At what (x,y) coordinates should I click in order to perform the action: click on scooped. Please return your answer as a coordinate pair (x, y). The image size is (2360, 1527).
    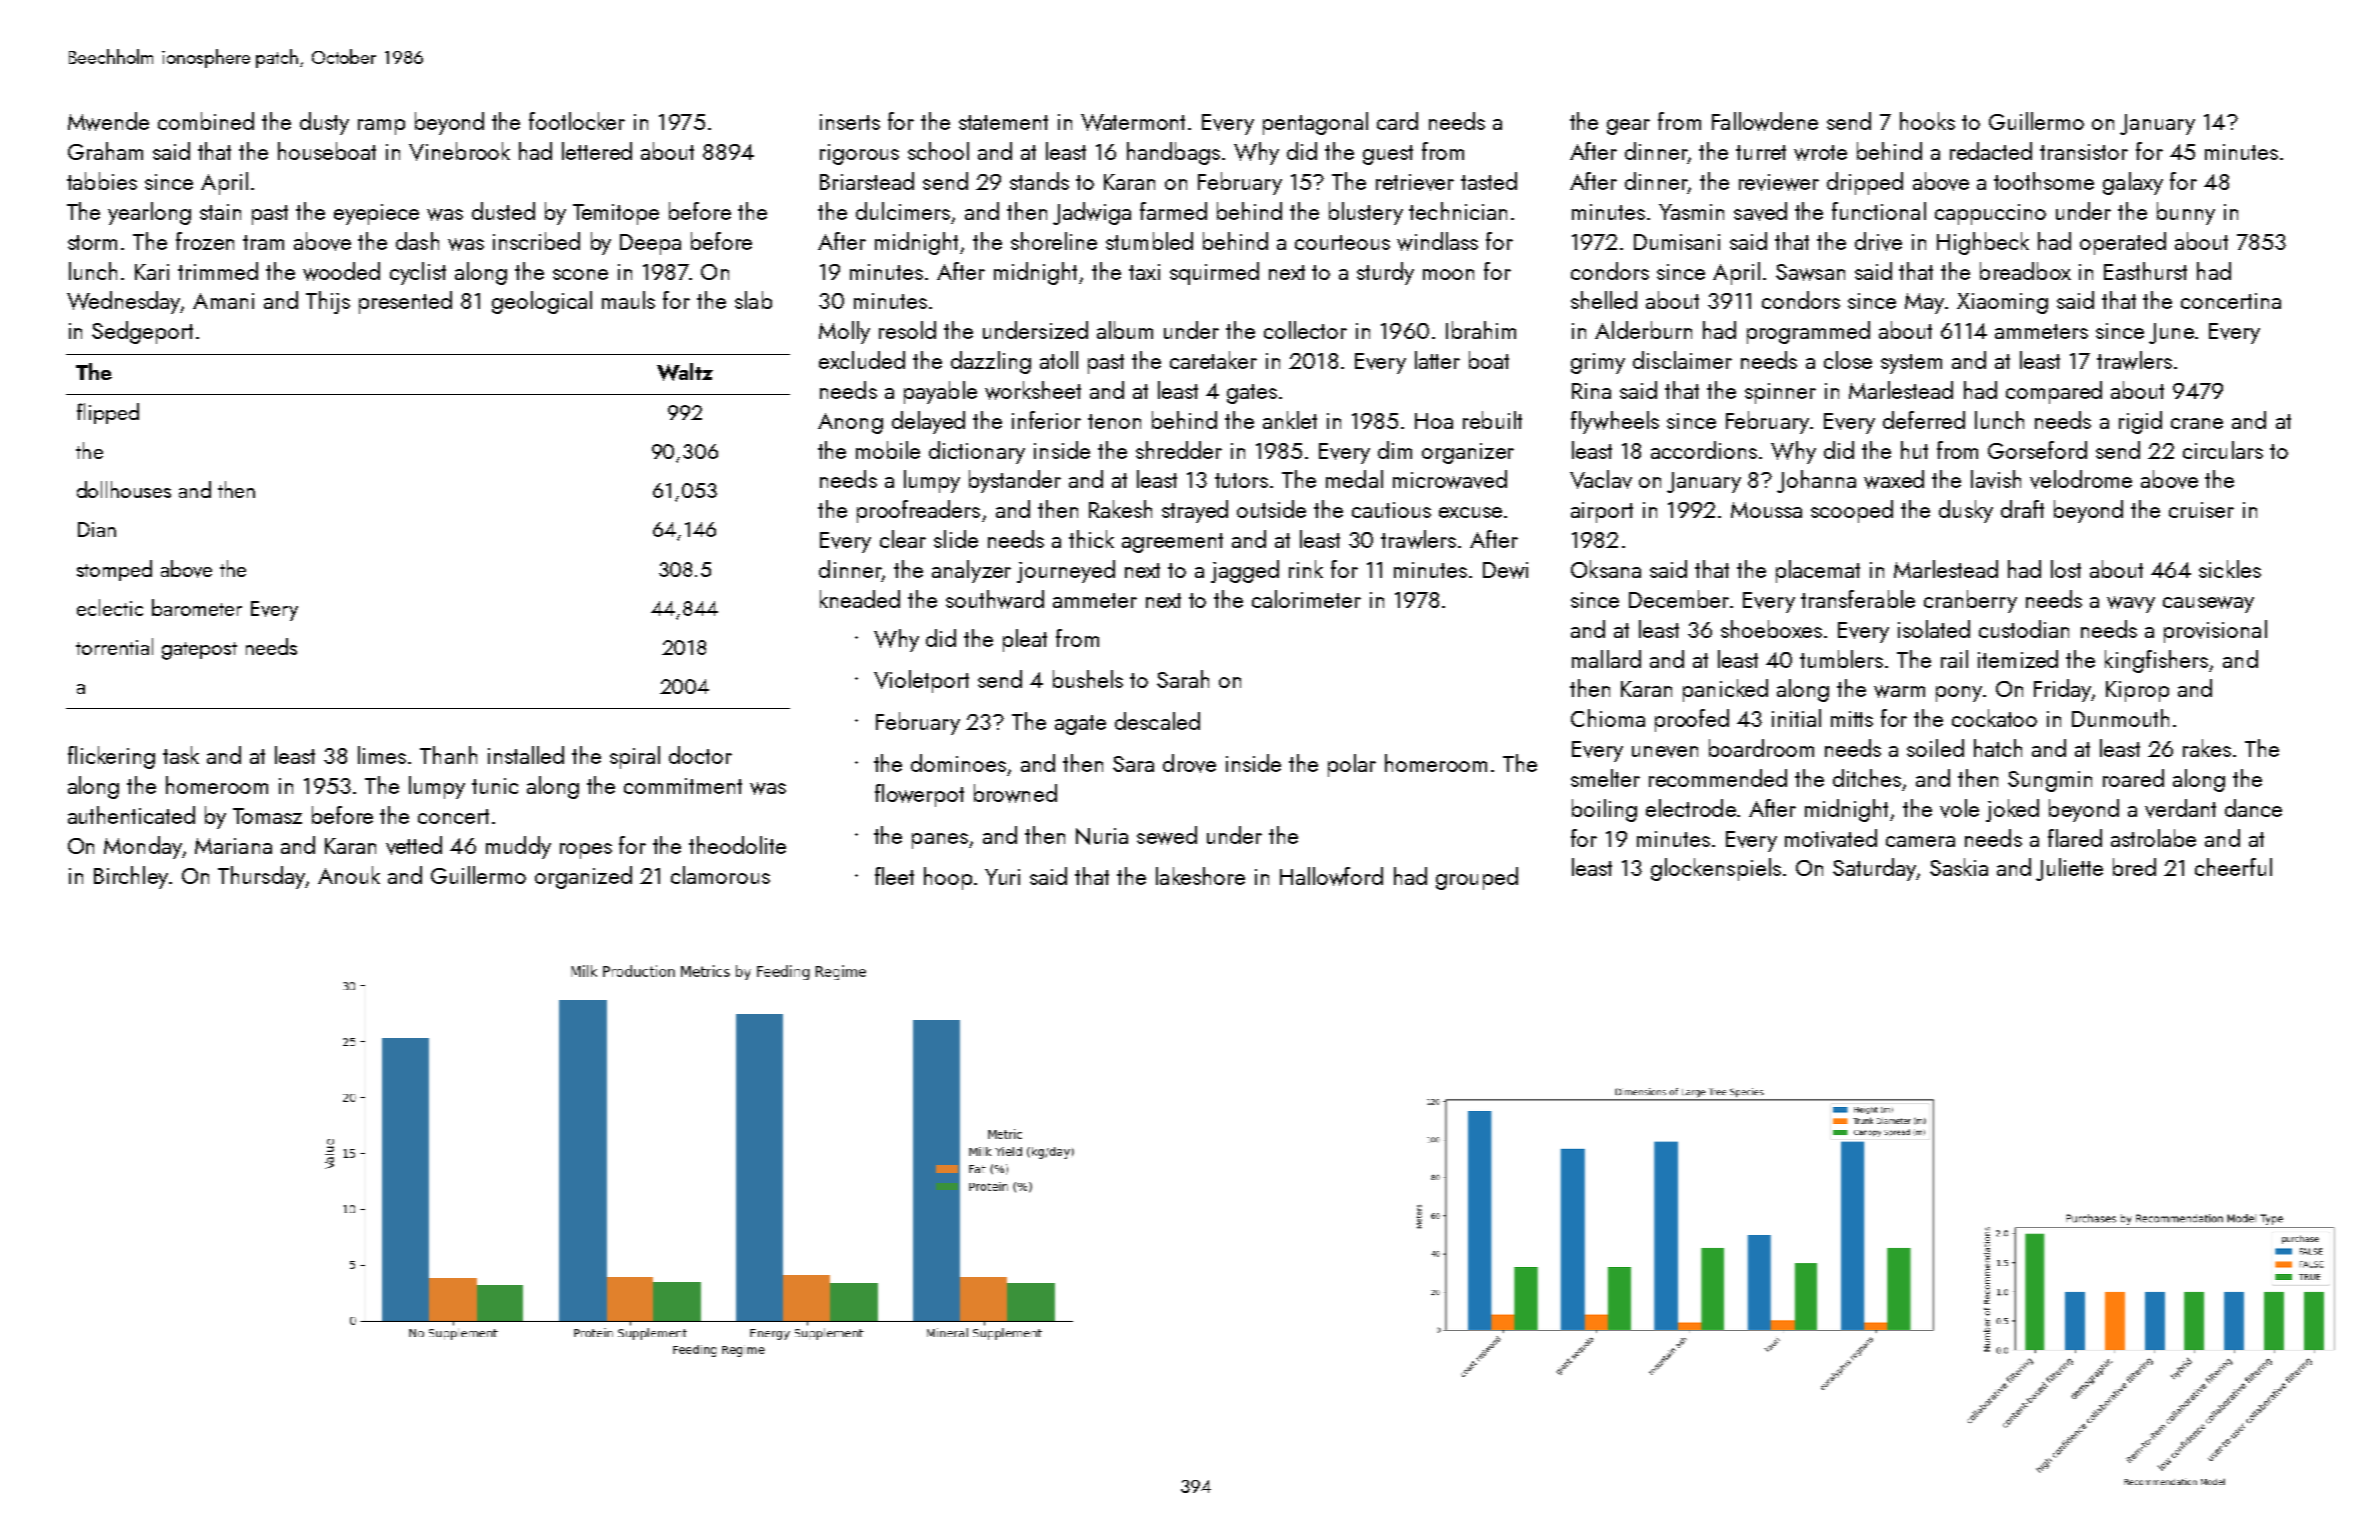
    Looking at the image, I should click on (1852, 511).
